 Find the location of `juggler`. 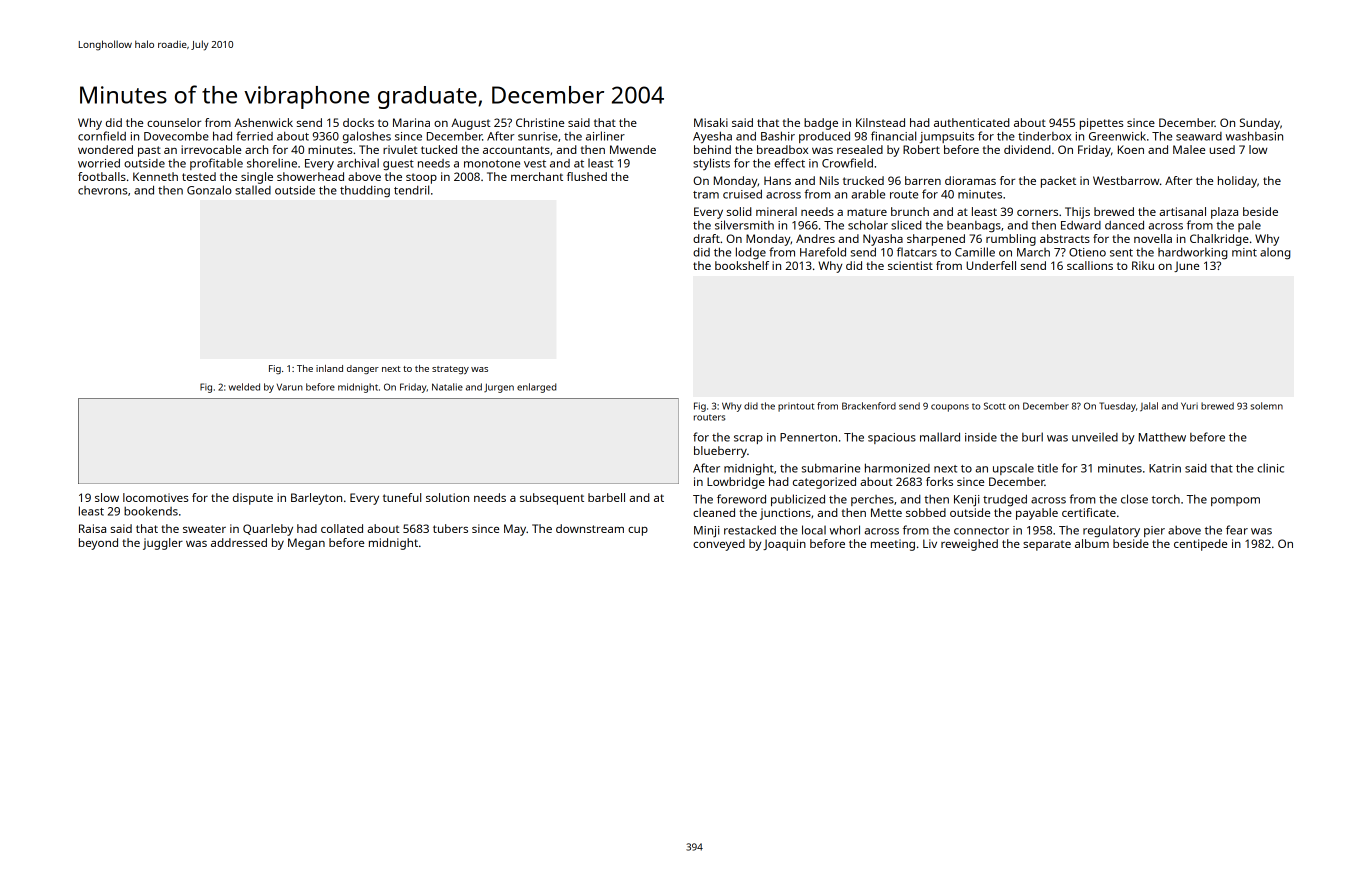

juggler is located at coordinates (163, 544).
